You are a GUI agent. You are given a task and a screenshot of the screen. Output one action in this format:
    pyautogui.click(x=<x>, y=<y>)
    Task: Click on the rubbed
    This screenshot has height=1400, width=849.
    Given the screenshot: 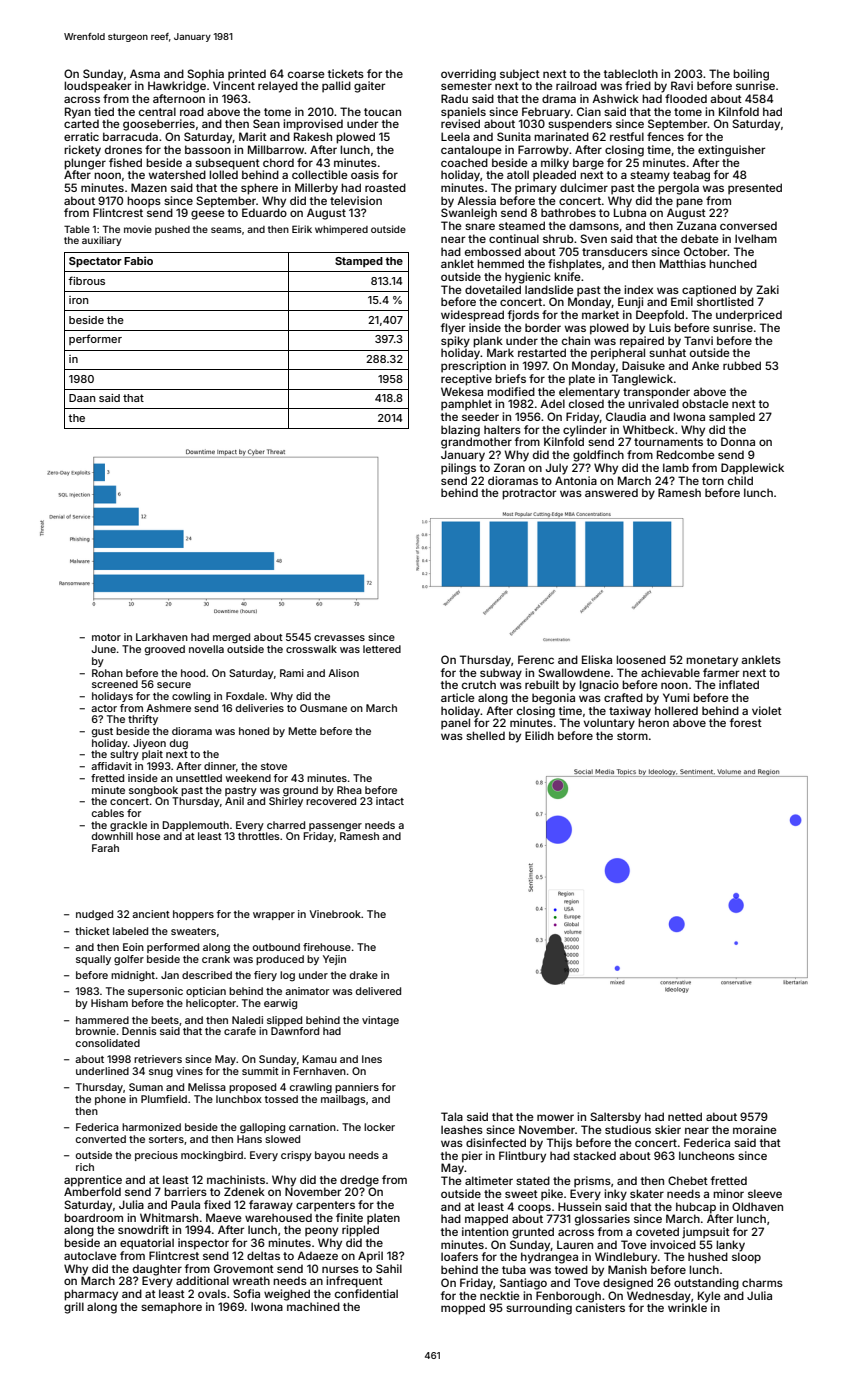 What is the action you would take?
    pyautogui.click(x=742, y=365)
